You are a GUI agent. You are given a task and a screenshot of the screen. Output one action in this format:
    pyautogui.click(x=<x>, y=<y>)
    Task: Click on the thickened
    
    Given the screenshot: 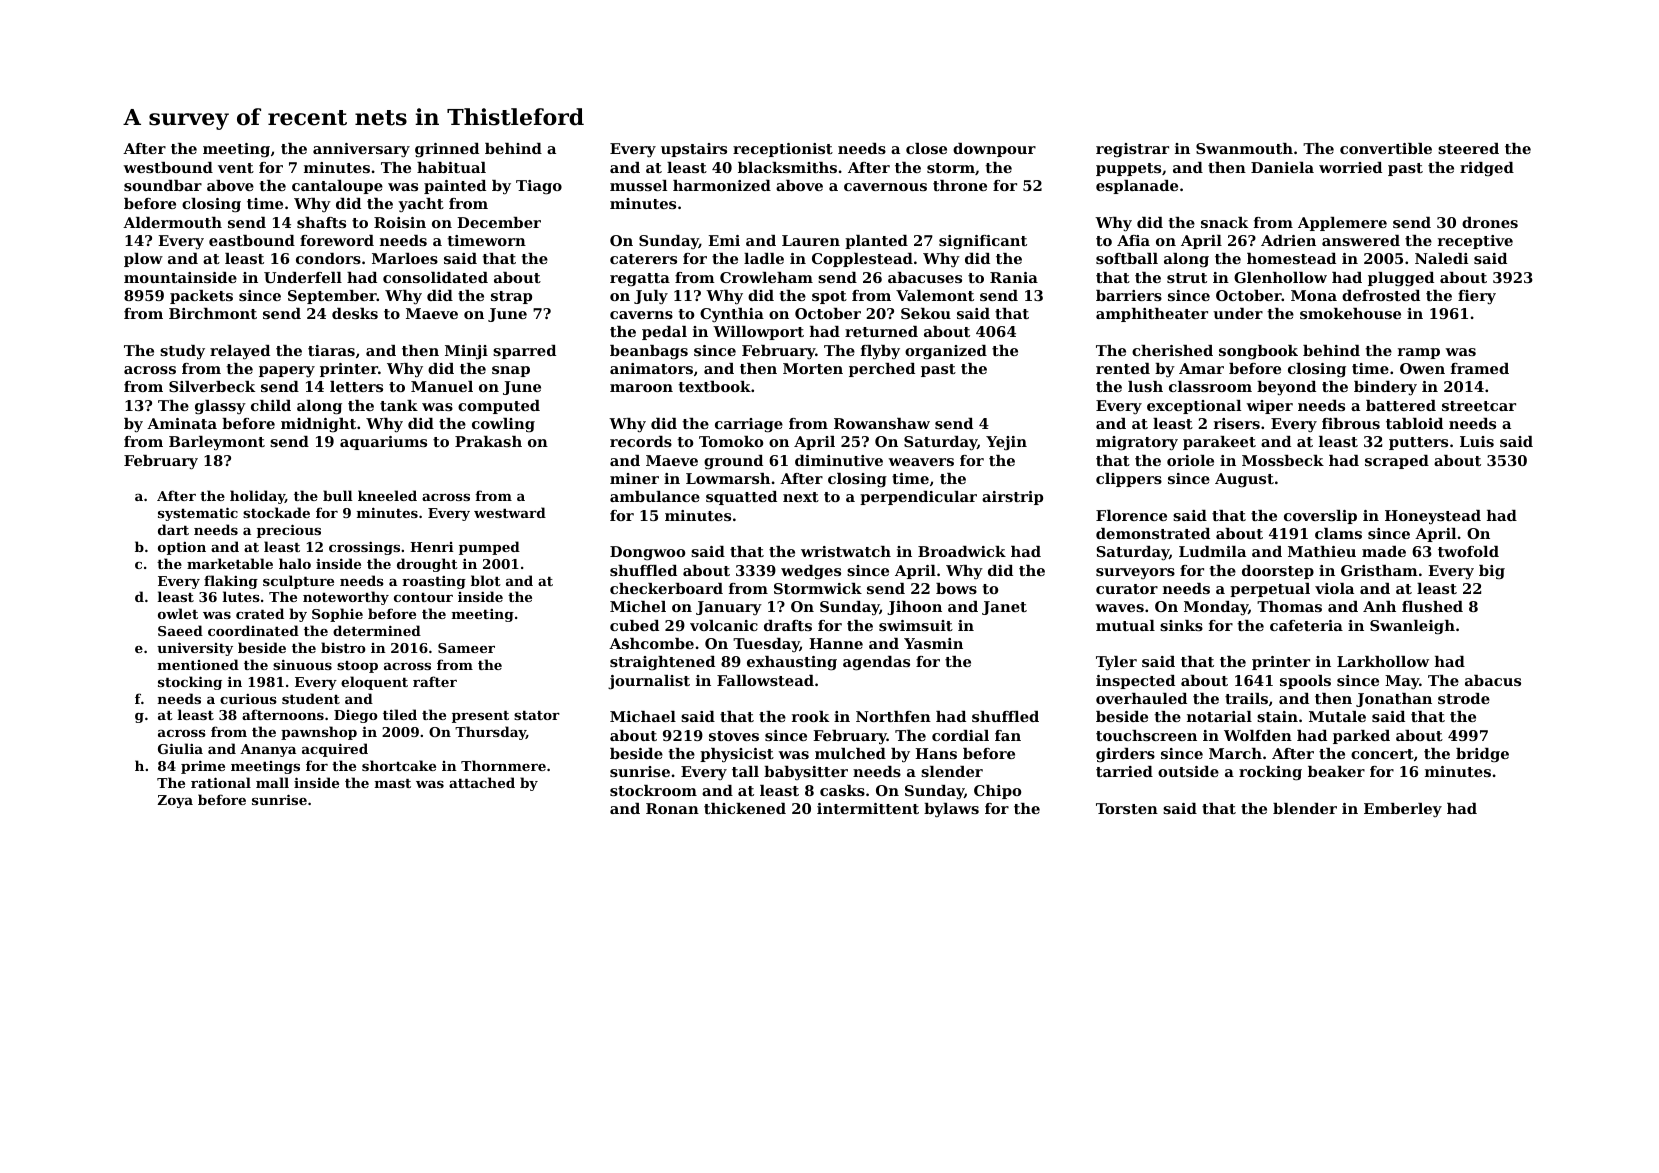 What is the action you would take?
    pyautogui.click(x=745, y=808)
